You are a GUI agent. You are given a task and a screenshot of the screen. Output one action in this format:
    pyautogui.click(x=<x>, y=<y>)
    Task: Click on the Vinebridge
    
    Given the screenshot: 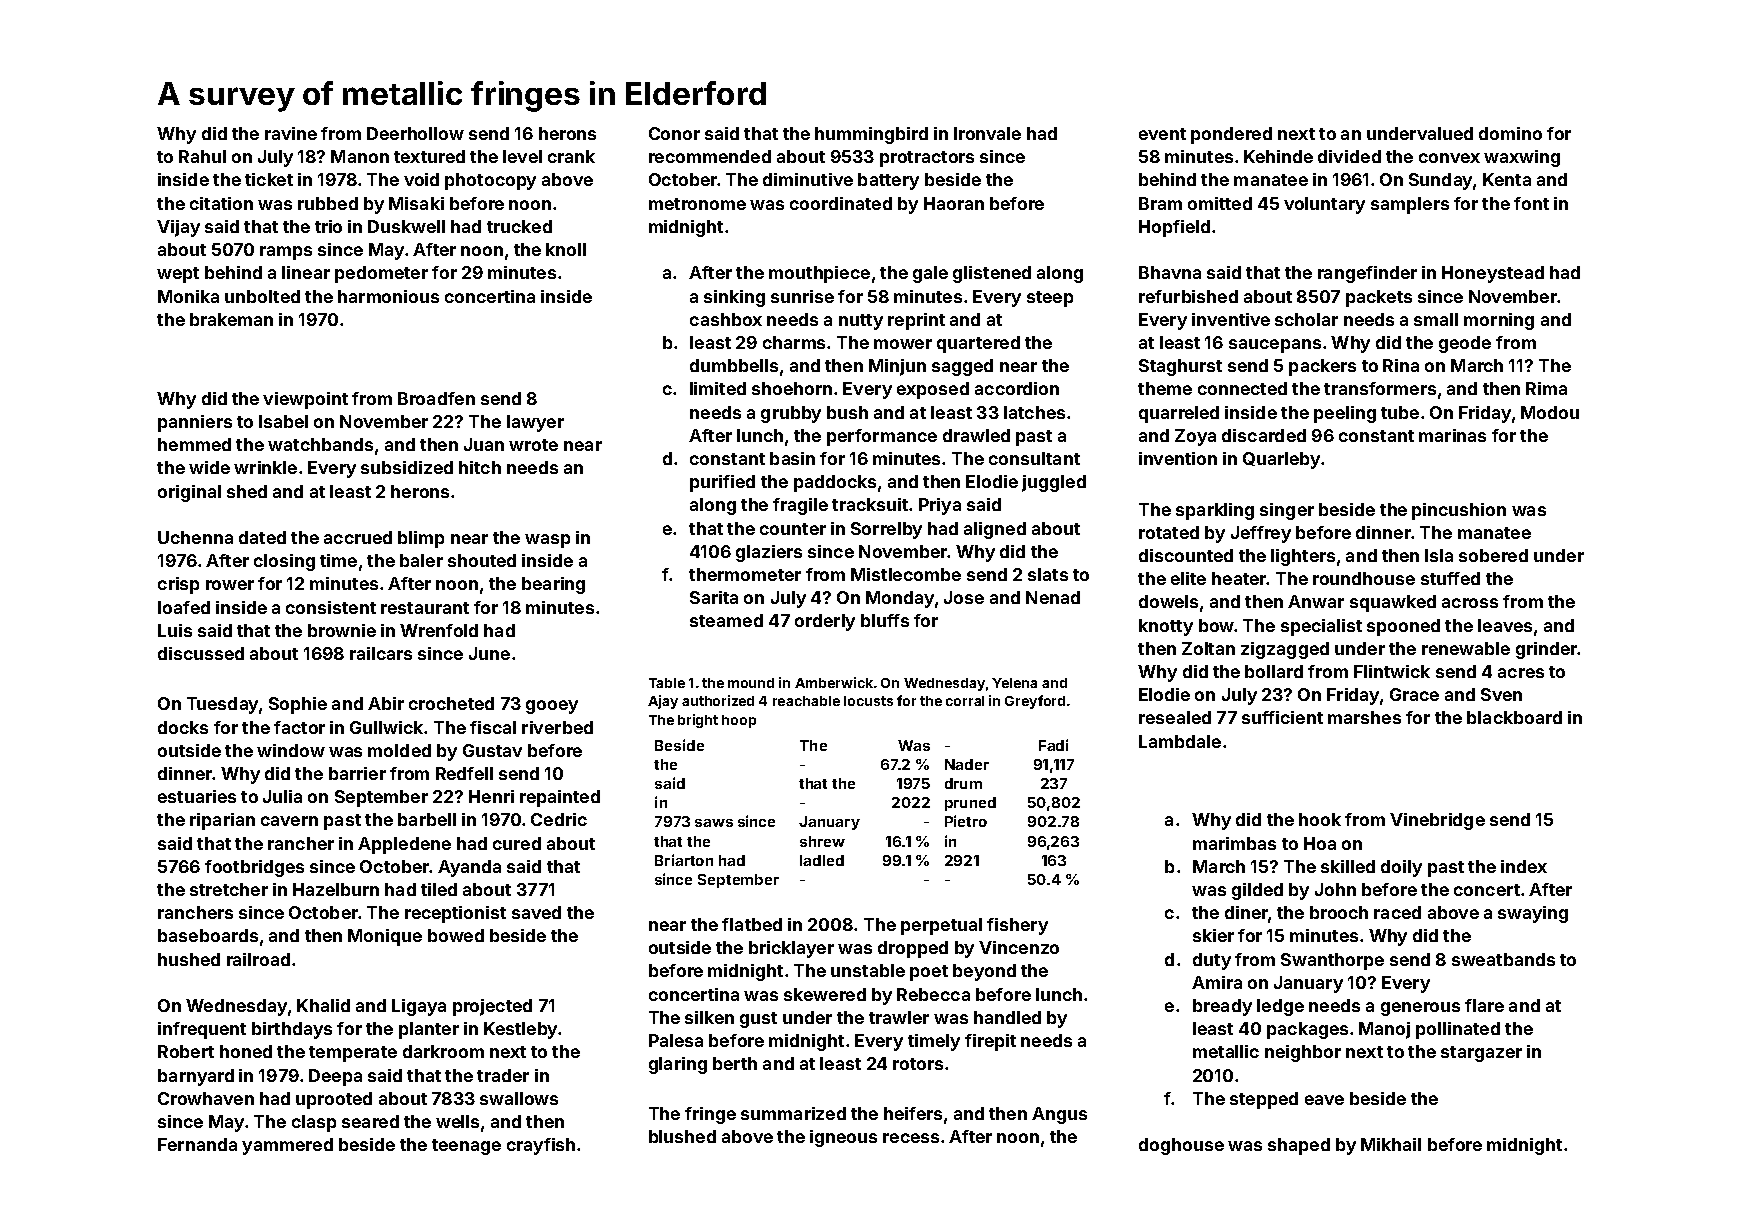 What is the action you would take?
    pyautogui.click(x=1437, y=821)
